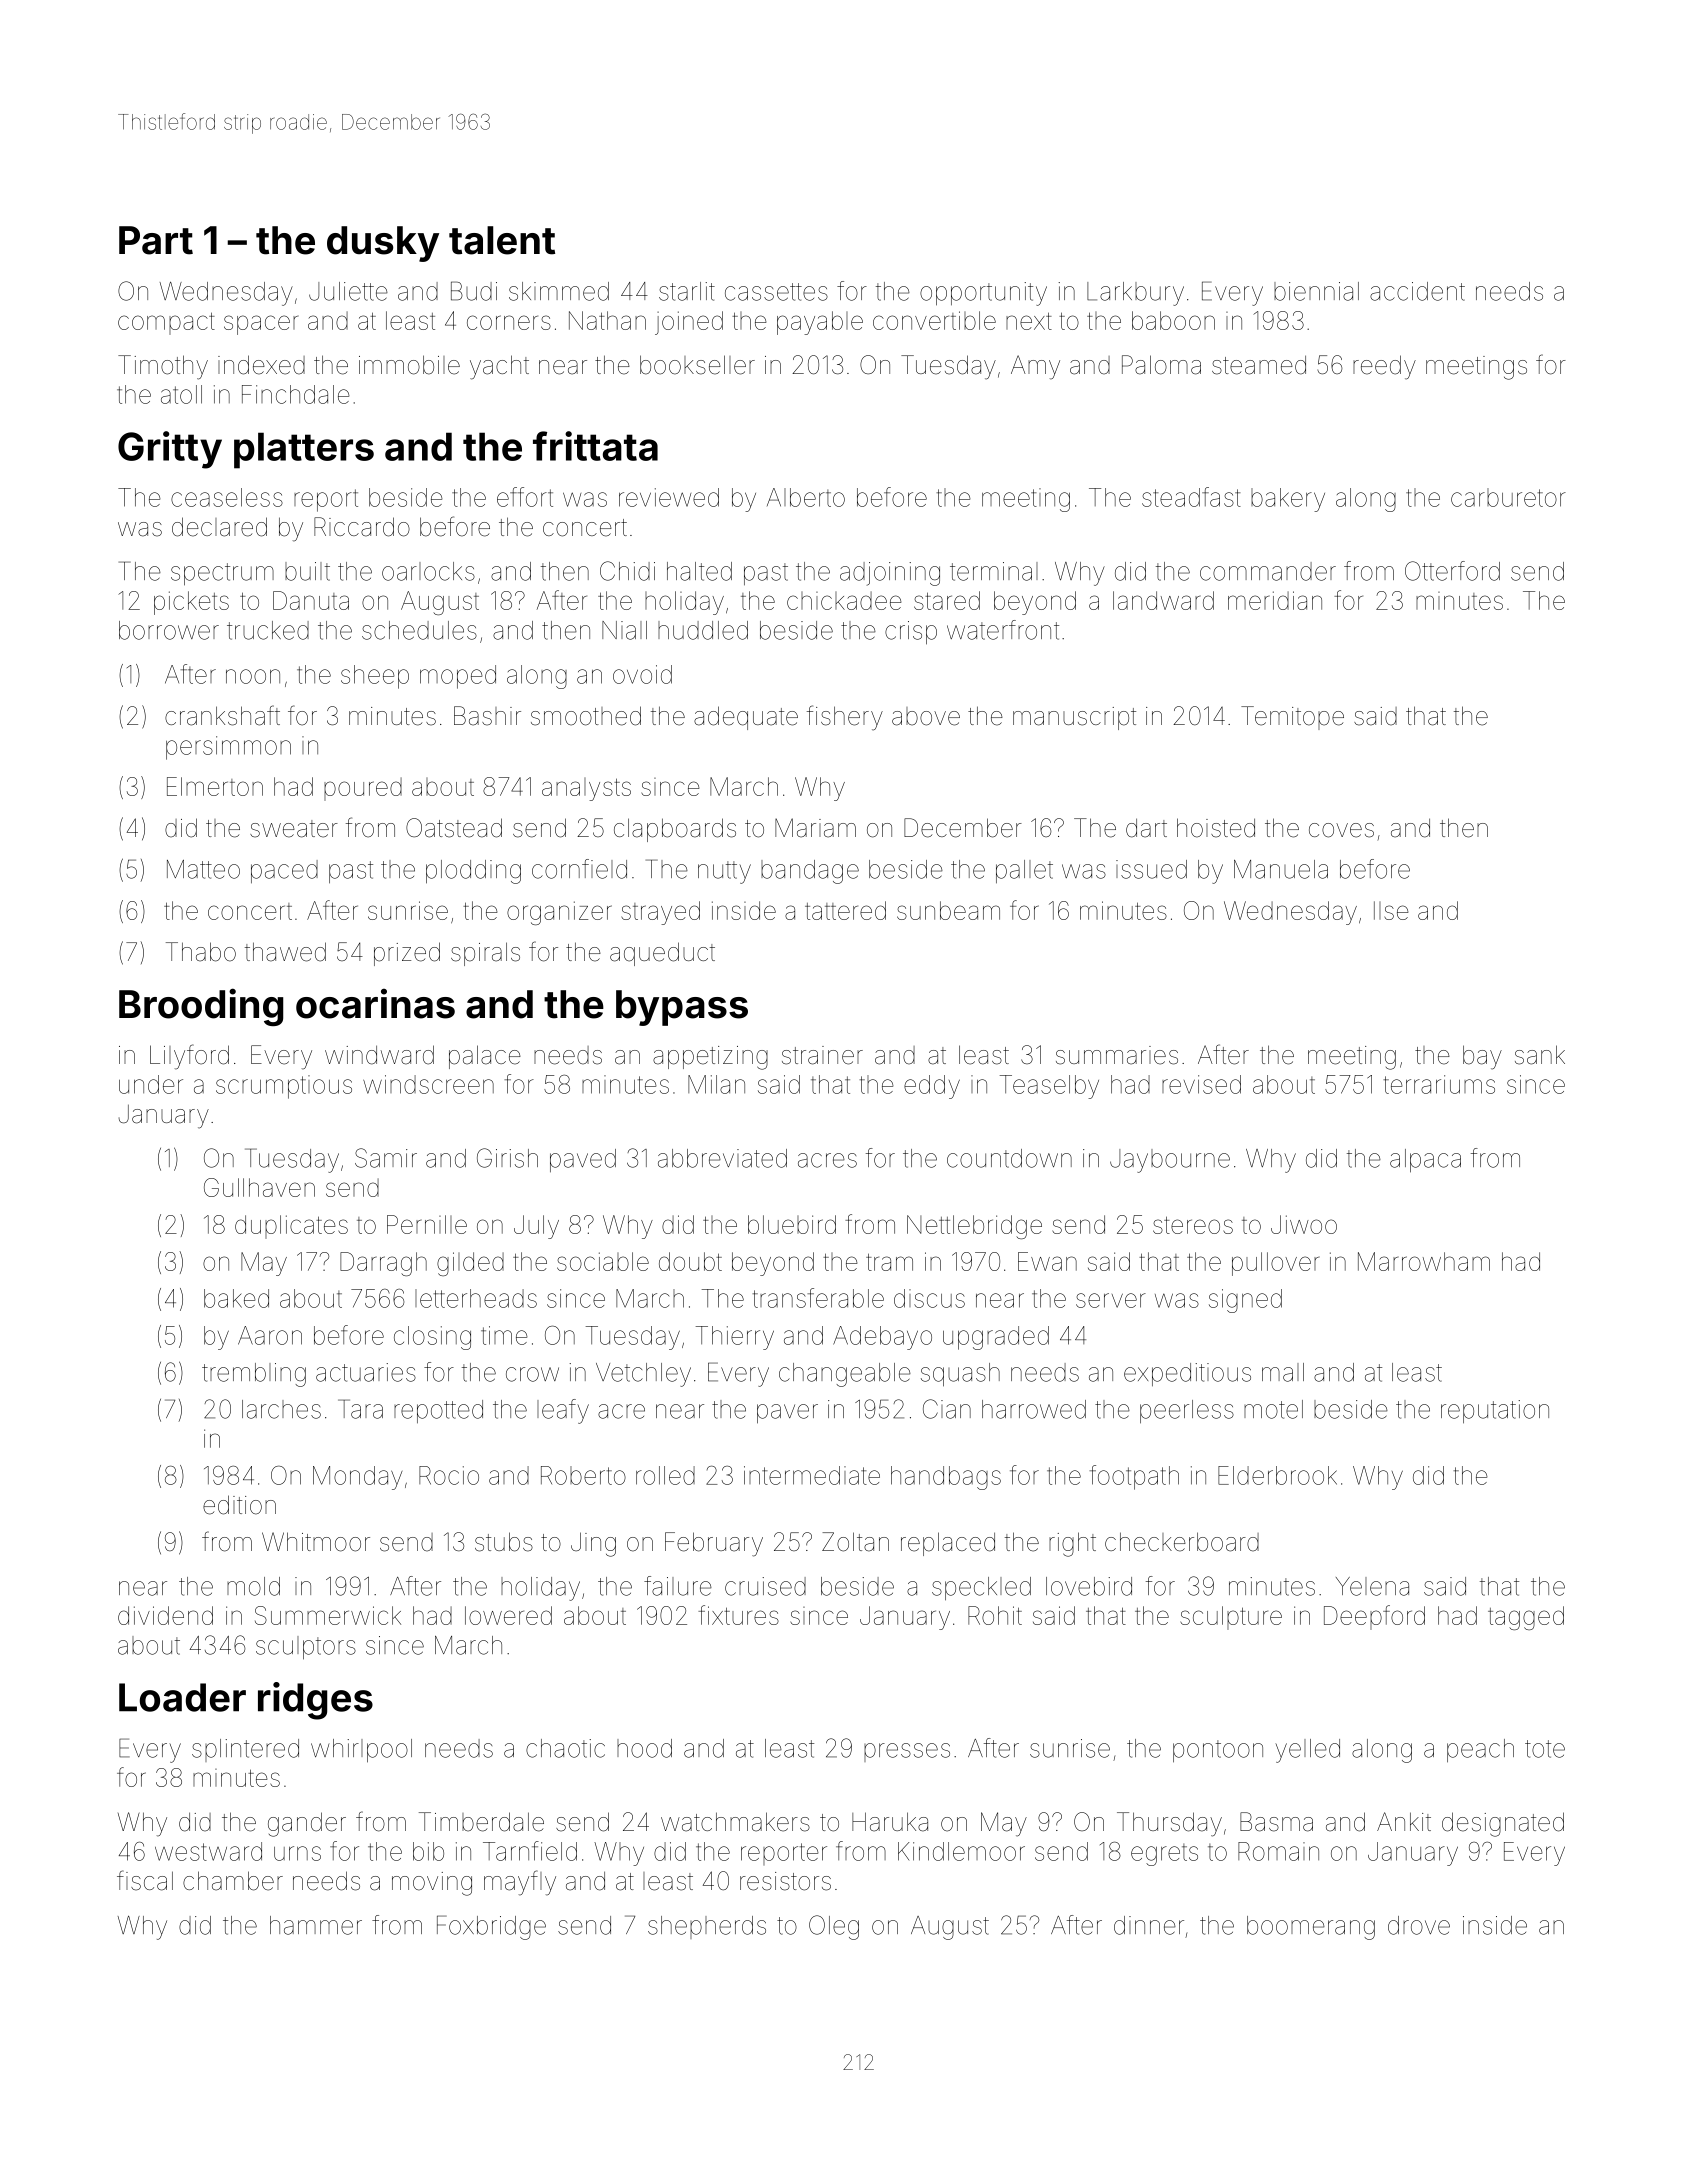  Describe the element at coordinates (907, 1752) in the page. I see `presses` at that location.
